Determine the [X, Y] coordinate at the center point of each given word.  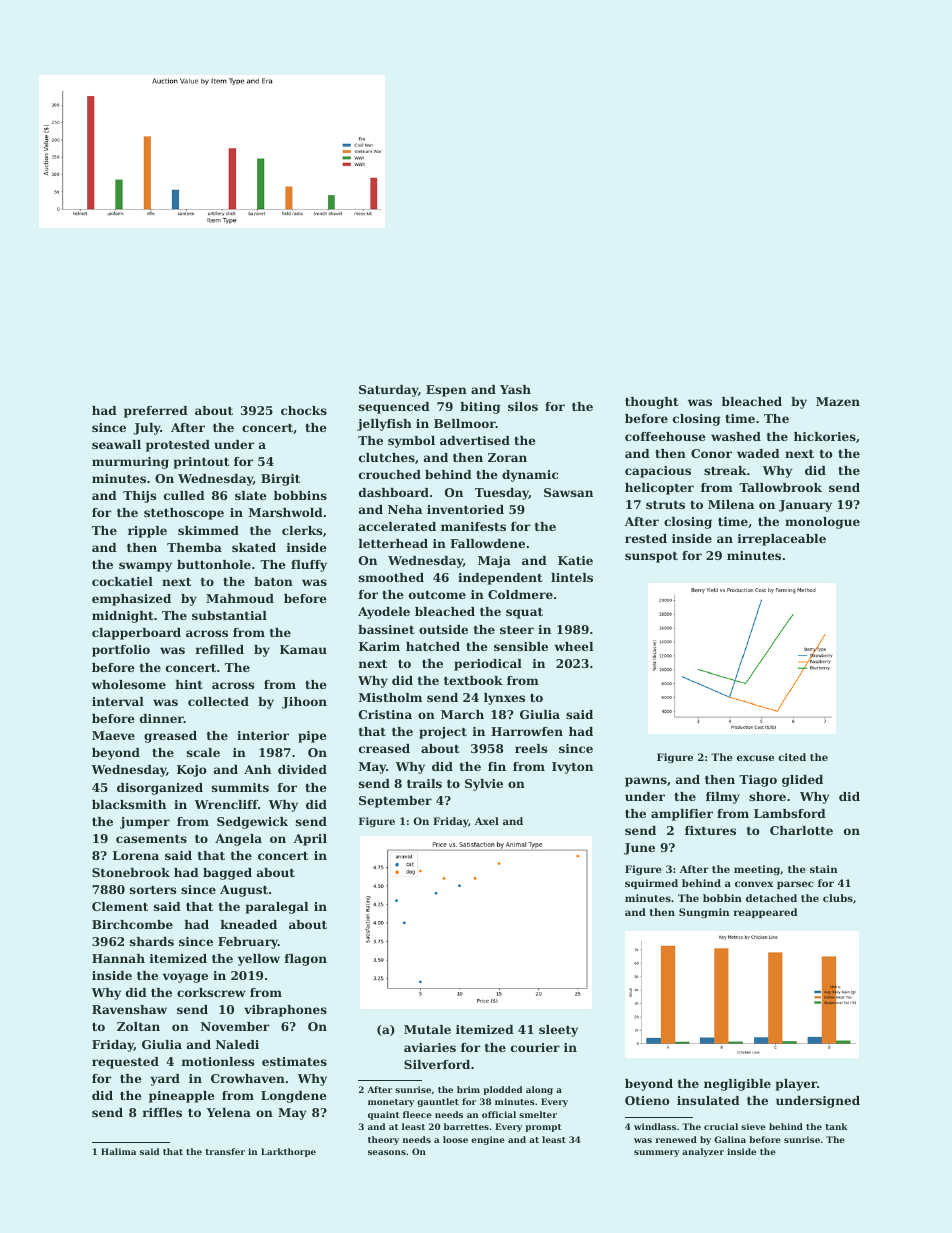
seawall [116, 444]
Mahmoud [240, 598]
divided [302, 769]
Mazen [838, 401]
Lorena [136, 855]
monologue [822, 523]
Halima [118, 1151]
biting [480, 408]
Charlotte [801, 830]
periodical [488, 665]
